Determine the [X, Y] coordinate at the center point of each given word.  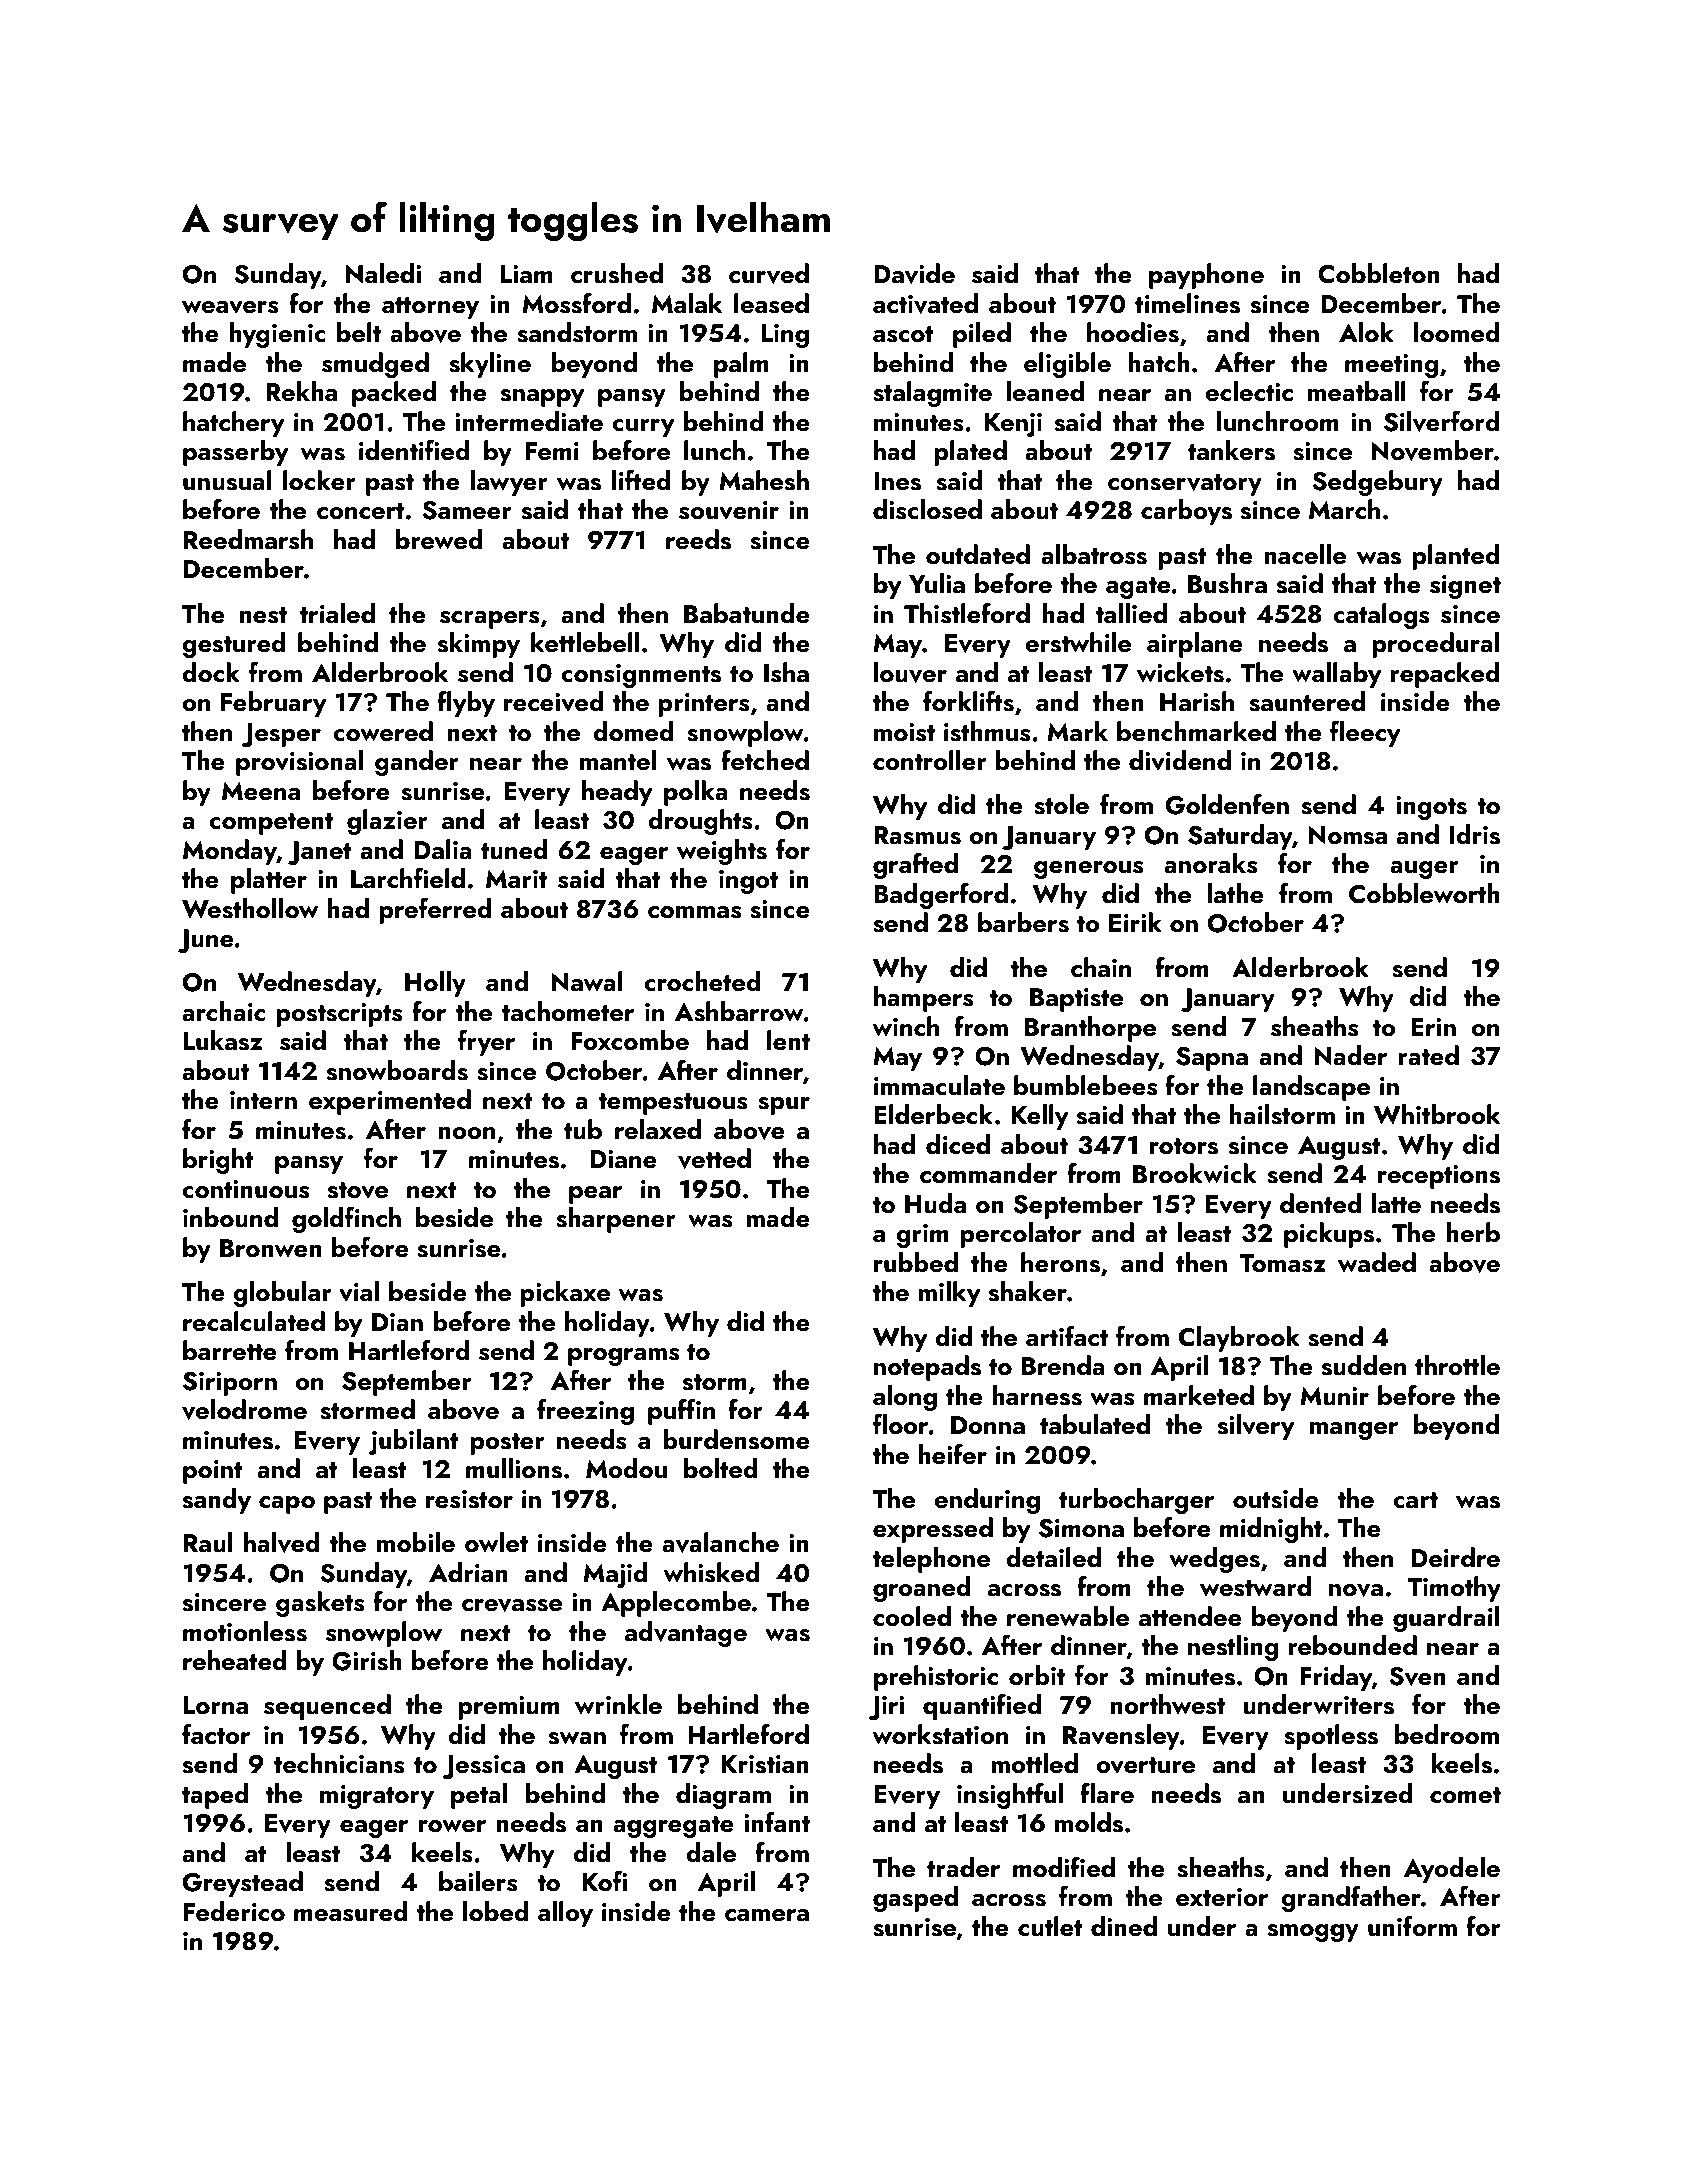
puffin [681, 1411]
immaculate [939, 1085]
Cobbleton [1379, 273]
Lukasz [223, 1040]
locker [319, 480]
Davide [914, 273]
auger [1424, 870]
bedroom [1447, 1734]
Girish [367, 1660]
